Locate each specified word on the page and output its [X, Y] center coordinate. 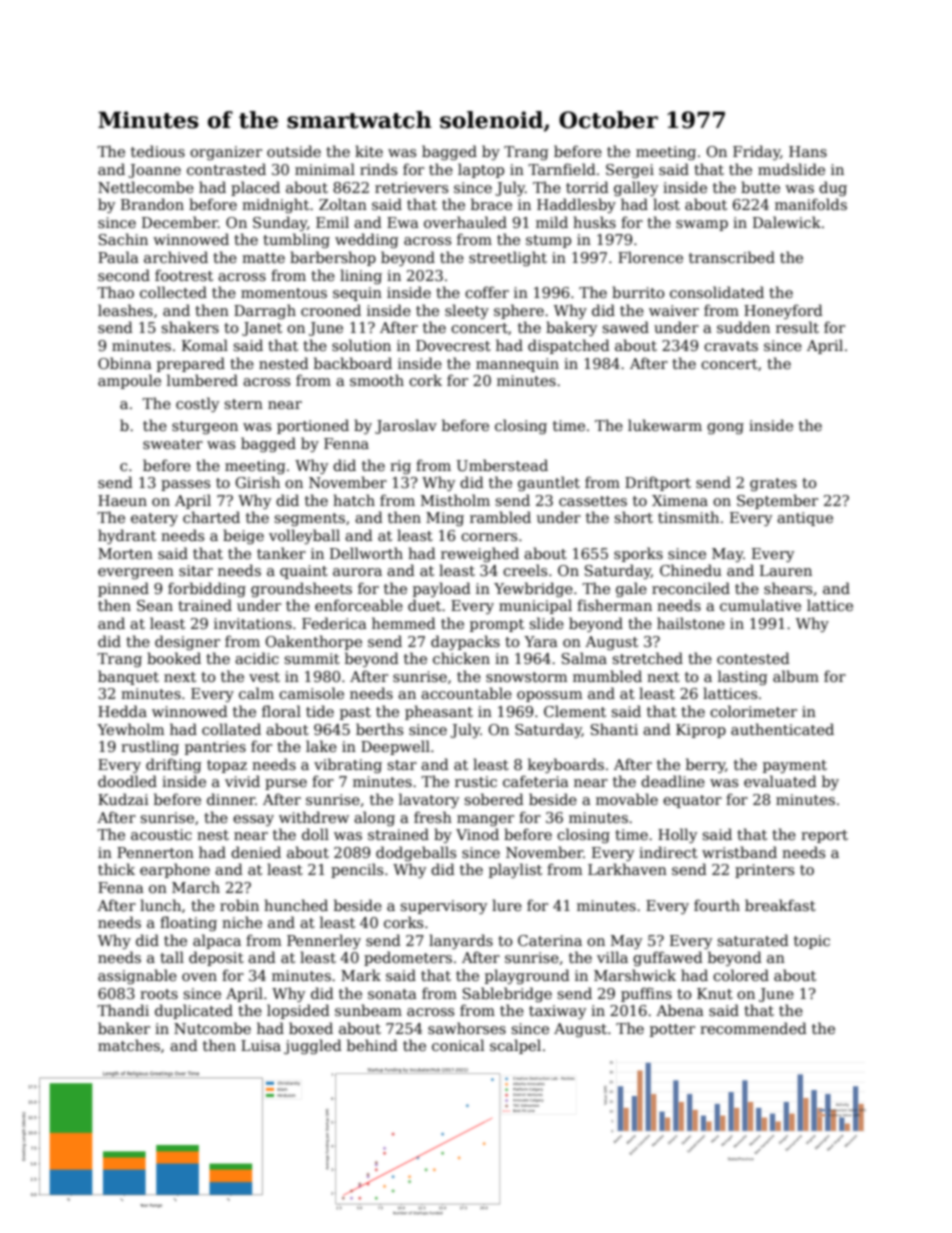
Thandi [123, 1010]
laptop [481, 170]
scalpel [515, 1046]
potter [672, 1030]
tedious [158, 151]
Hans [808, 151]
